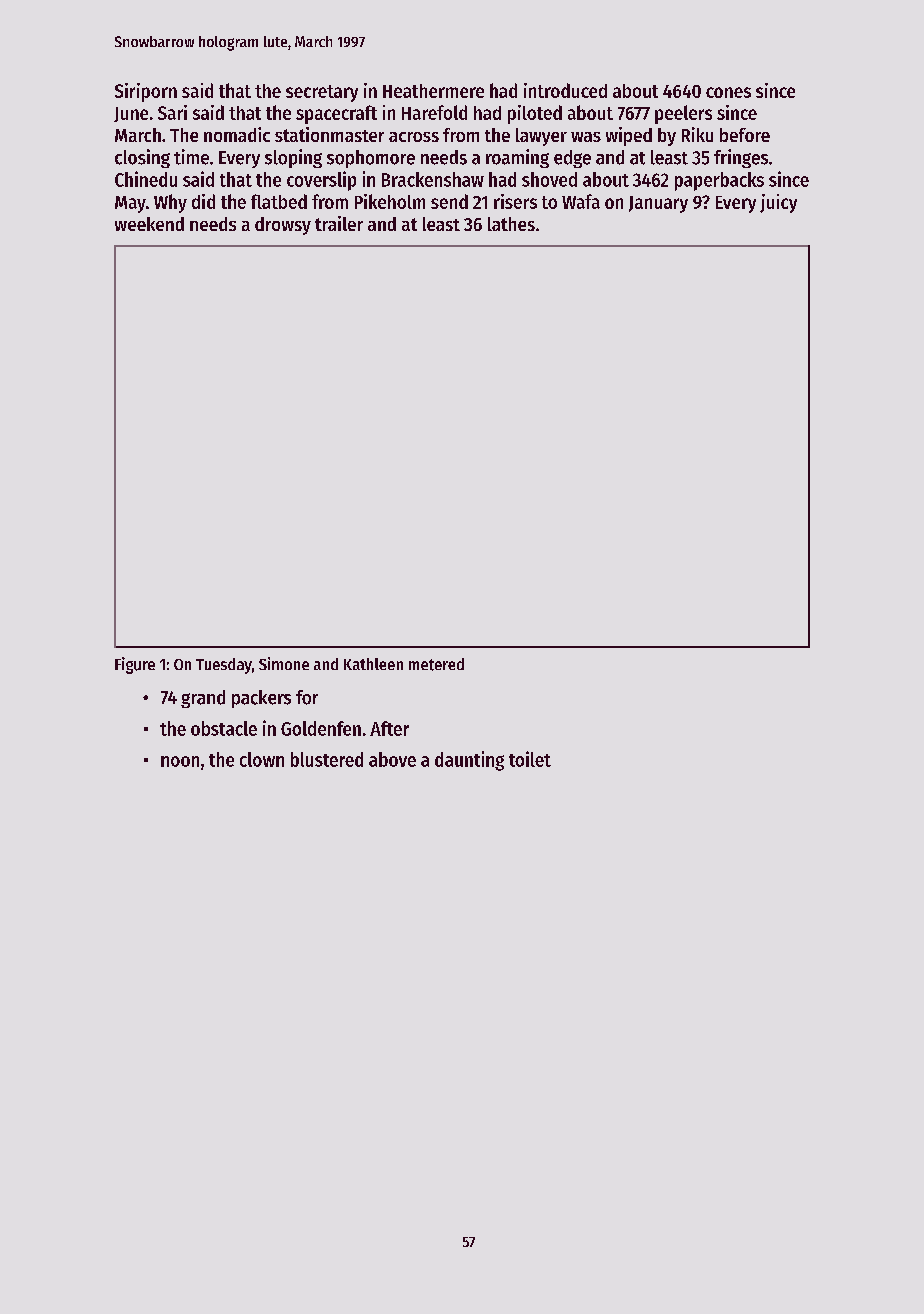  What do you see at coordinates (469, 761) in the screenshot?
I see `daunting` at bounding box center [469, 761].
